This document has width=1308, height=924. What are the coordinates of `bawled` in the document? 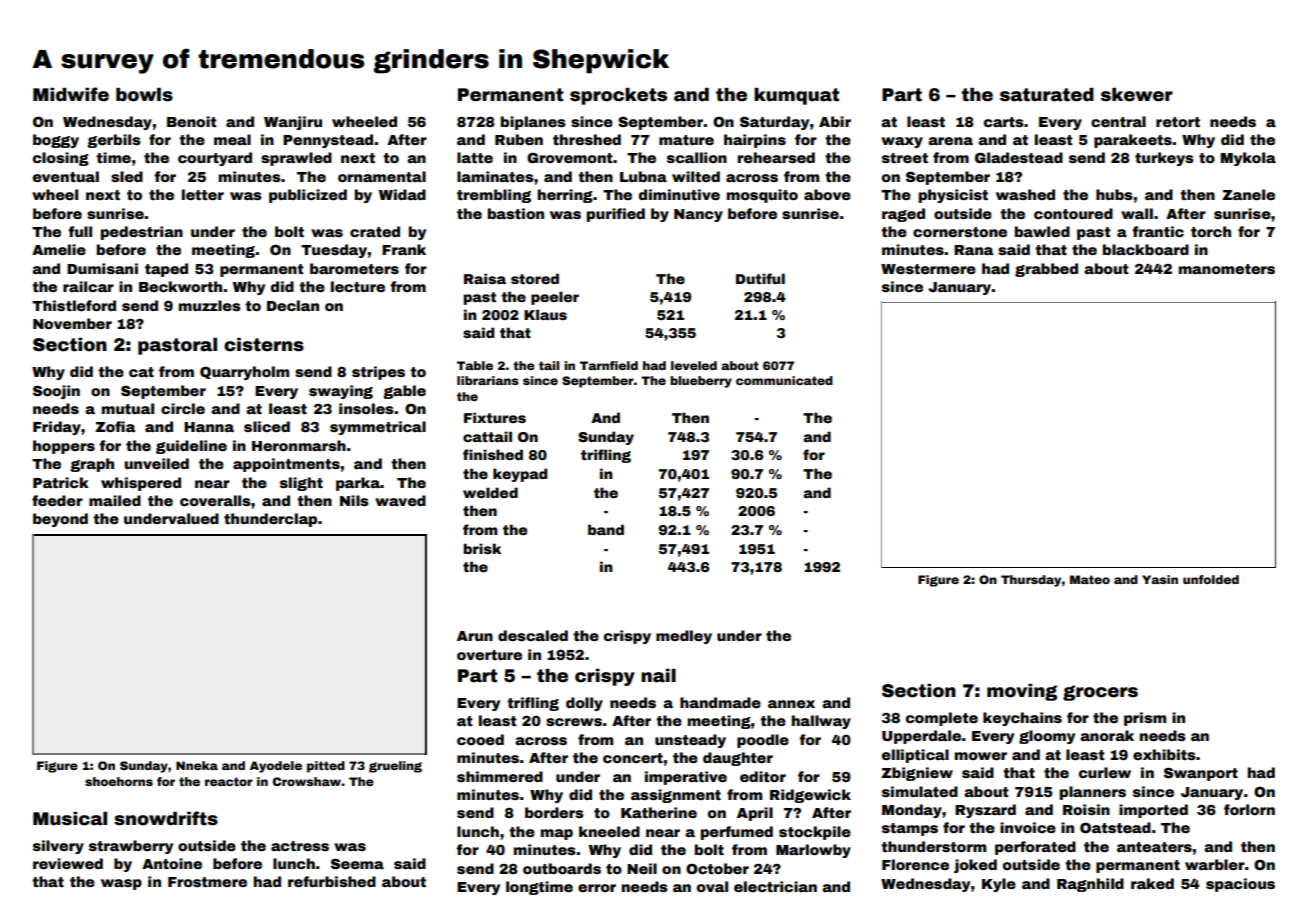 It's located at (1042, 231).
